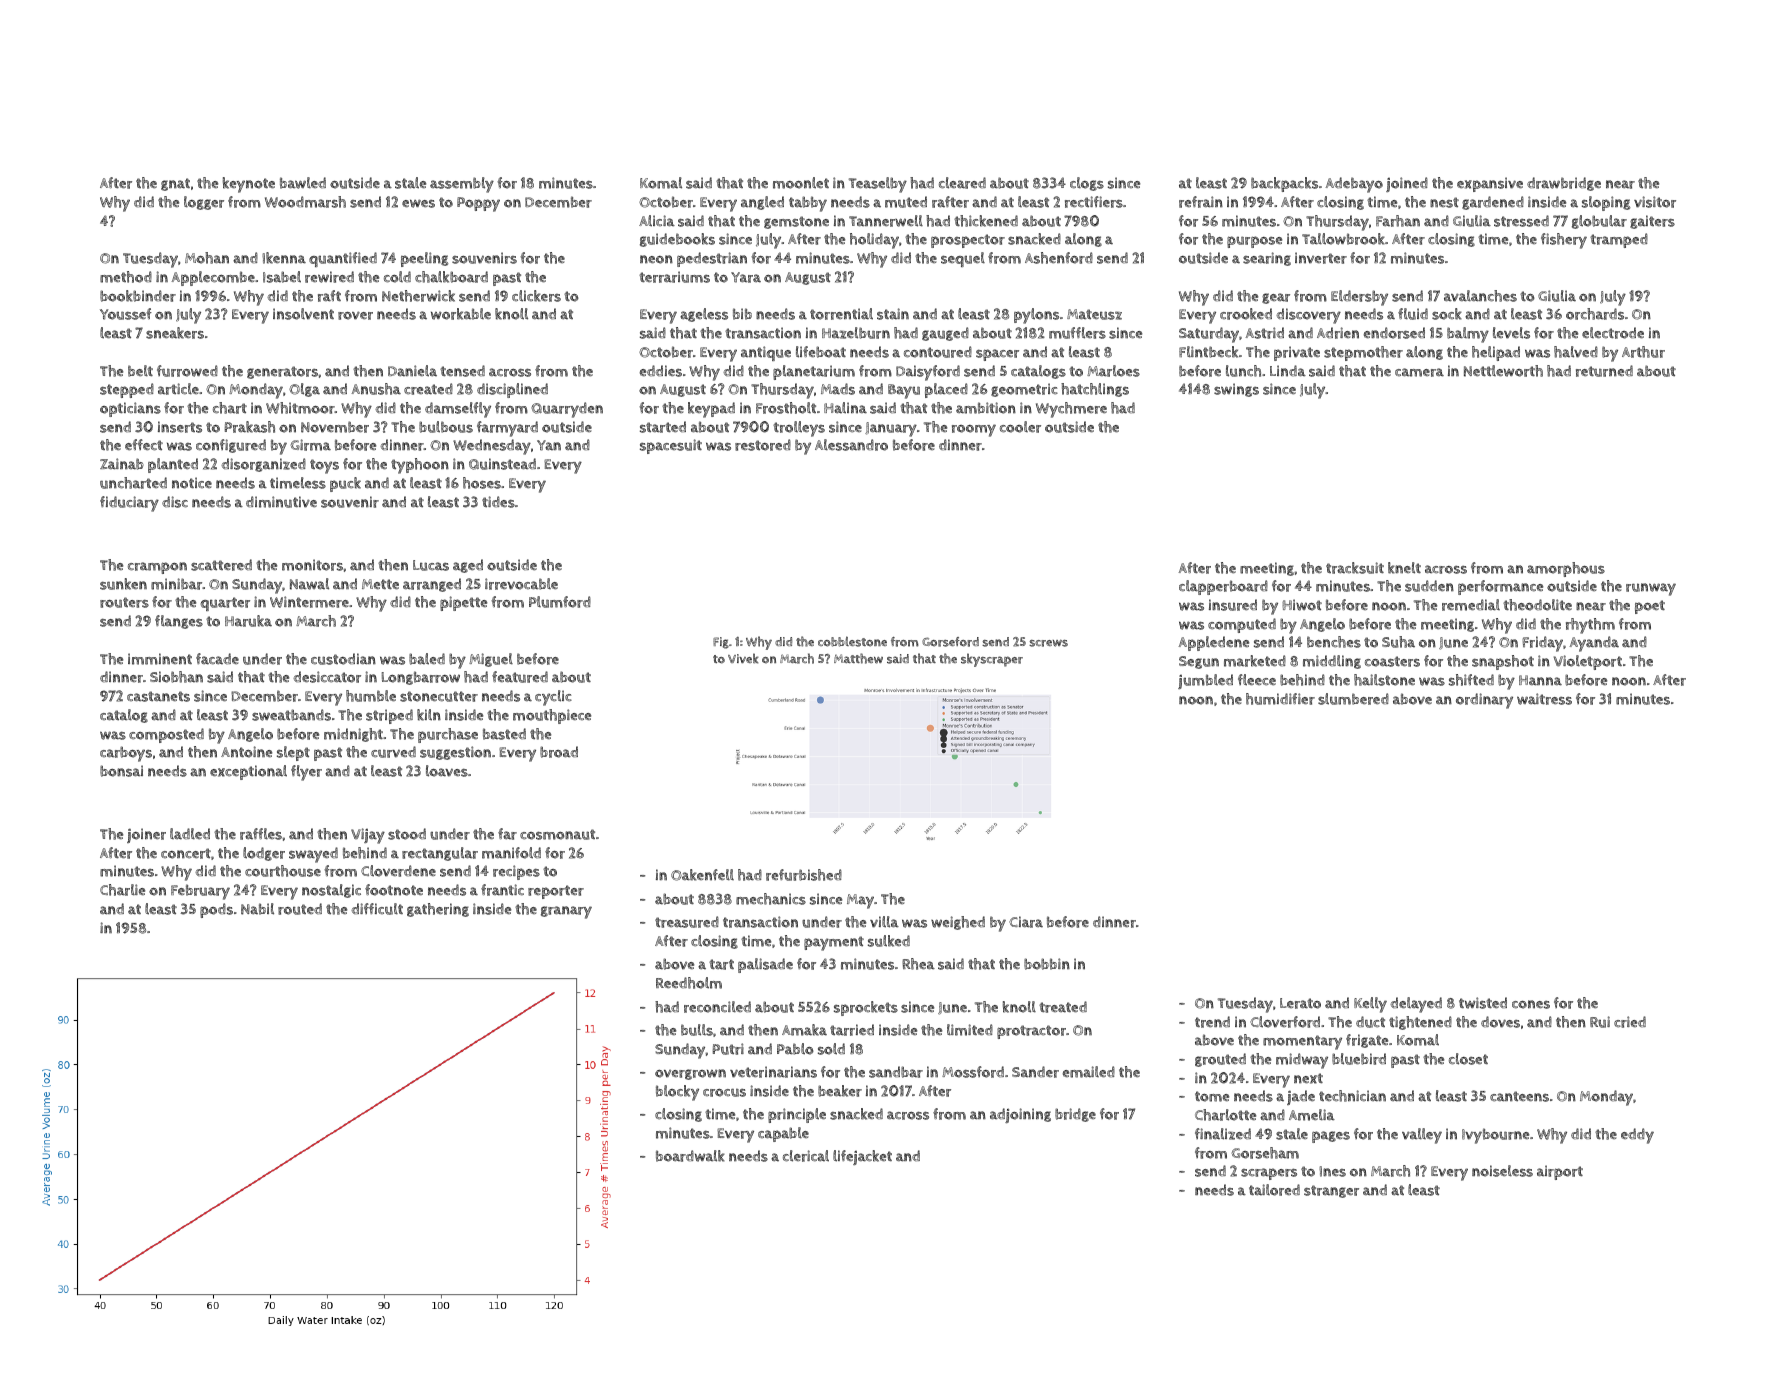  I want to click on tensed, so click(462, 371).
